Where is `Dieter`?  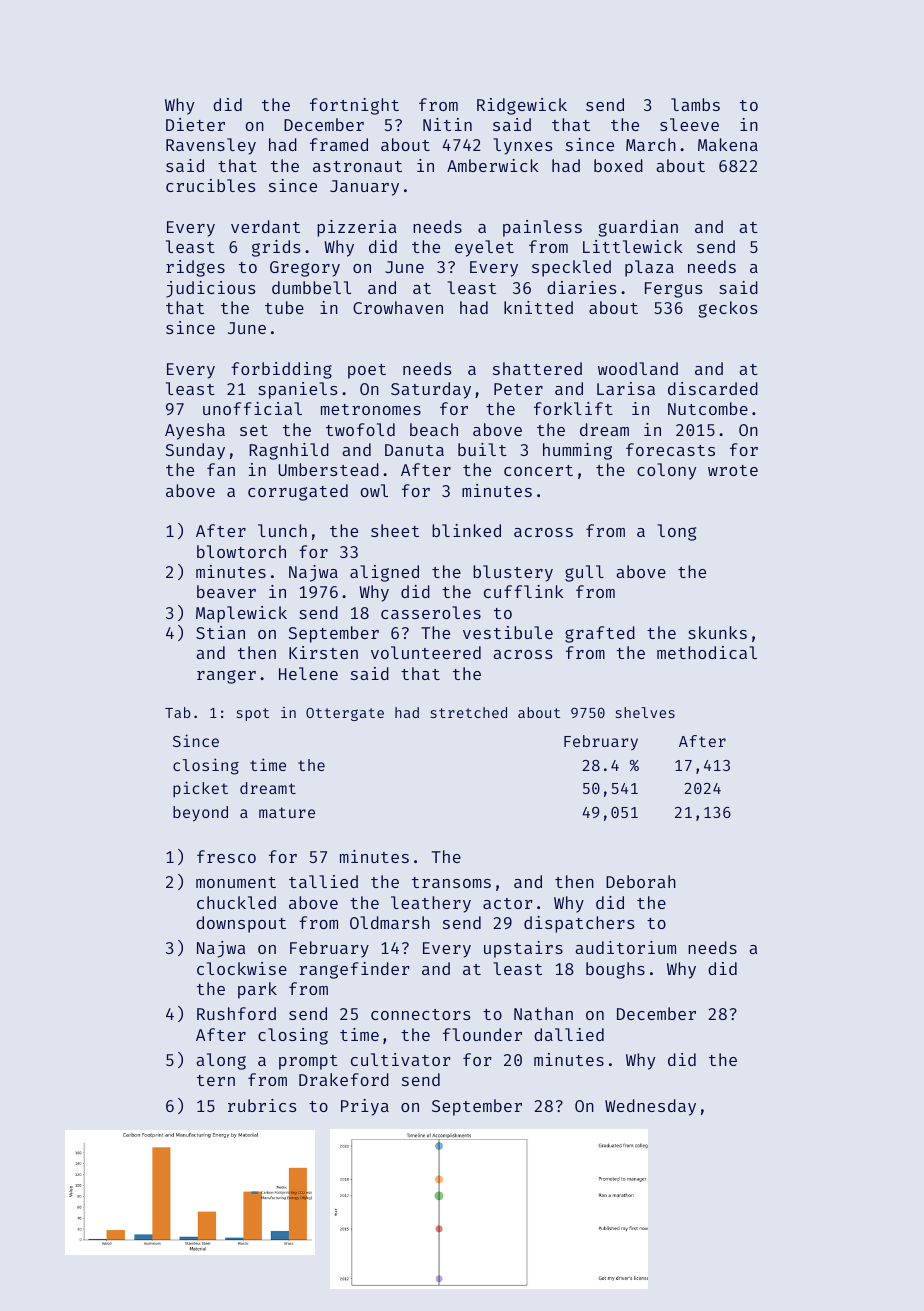 Dieter is located at coordinates (195, 124).
